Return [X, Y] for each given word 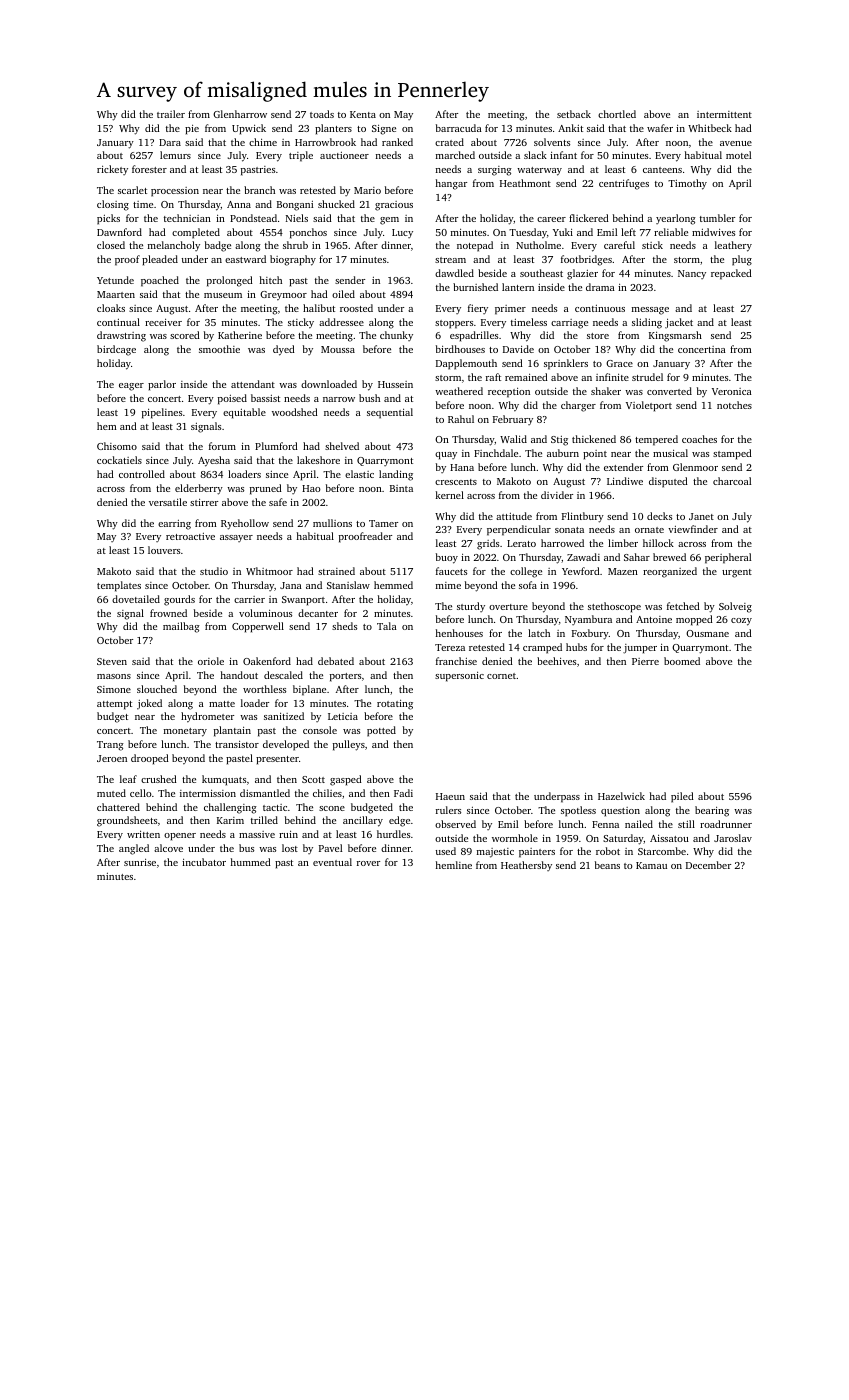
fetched [683, 606]
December [708, 865]
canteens [662, 170]
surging [495, 171]
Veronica [732, 391]
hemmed [393, 585]
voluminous [265, 613]
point [595, 455]
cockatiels [119, 460]
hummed [251, 862]
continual [118, 322]
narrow [339, 399]
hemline [454, 865]
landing [396, 475]
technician [187, 218]
